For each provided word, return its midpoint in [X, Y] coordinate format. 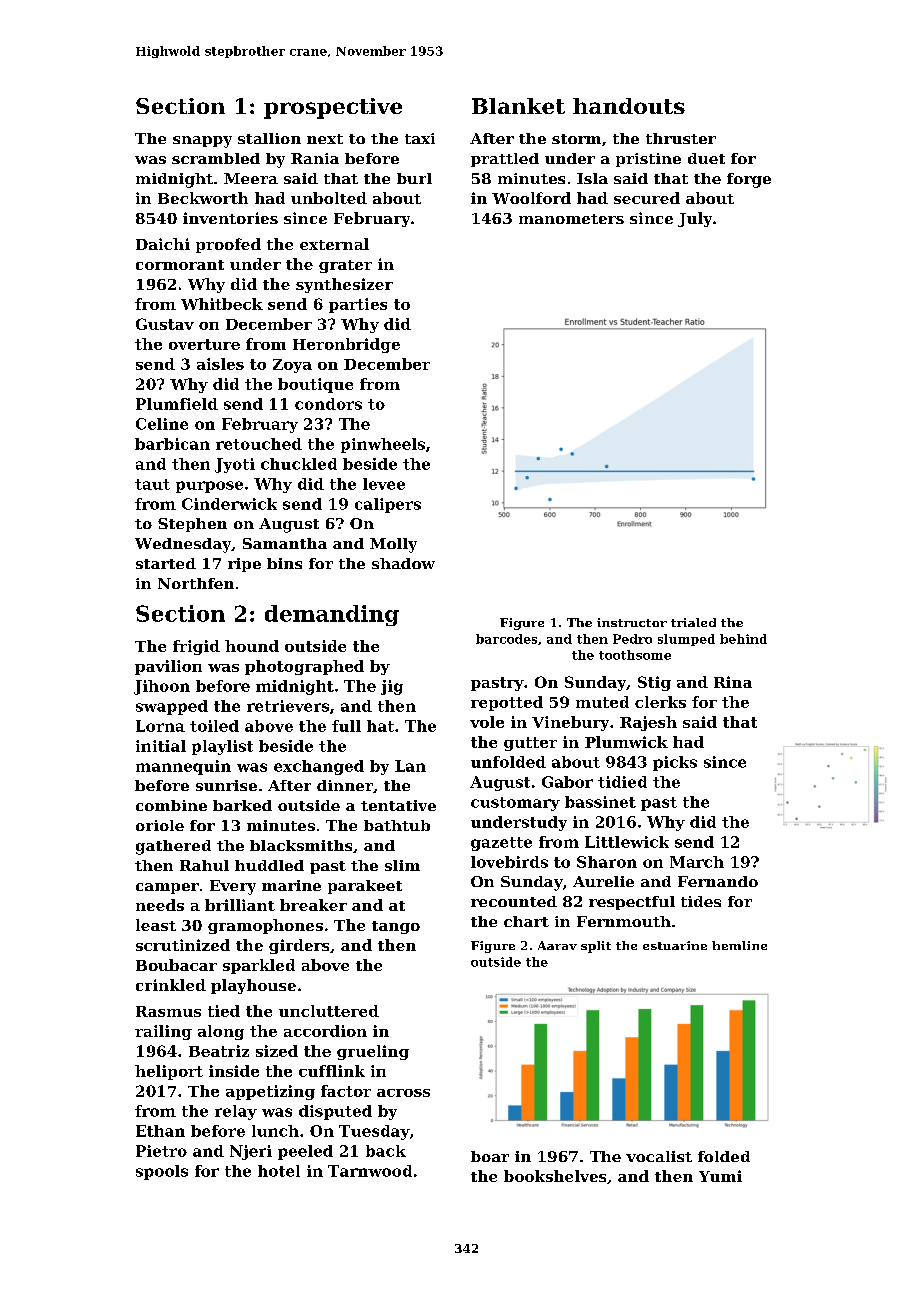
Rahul [204, 865]
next [325, 139]
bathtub [397, 825]
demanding [332, 615]
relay [236, 1112]
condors [328, 404]
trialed [693, 622]
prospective [333, 108]
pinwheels [383, 445]
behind [743, 639]
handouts [629, 106]
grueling [373, 1052]
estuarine [675, 945]
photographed [304, 667]
